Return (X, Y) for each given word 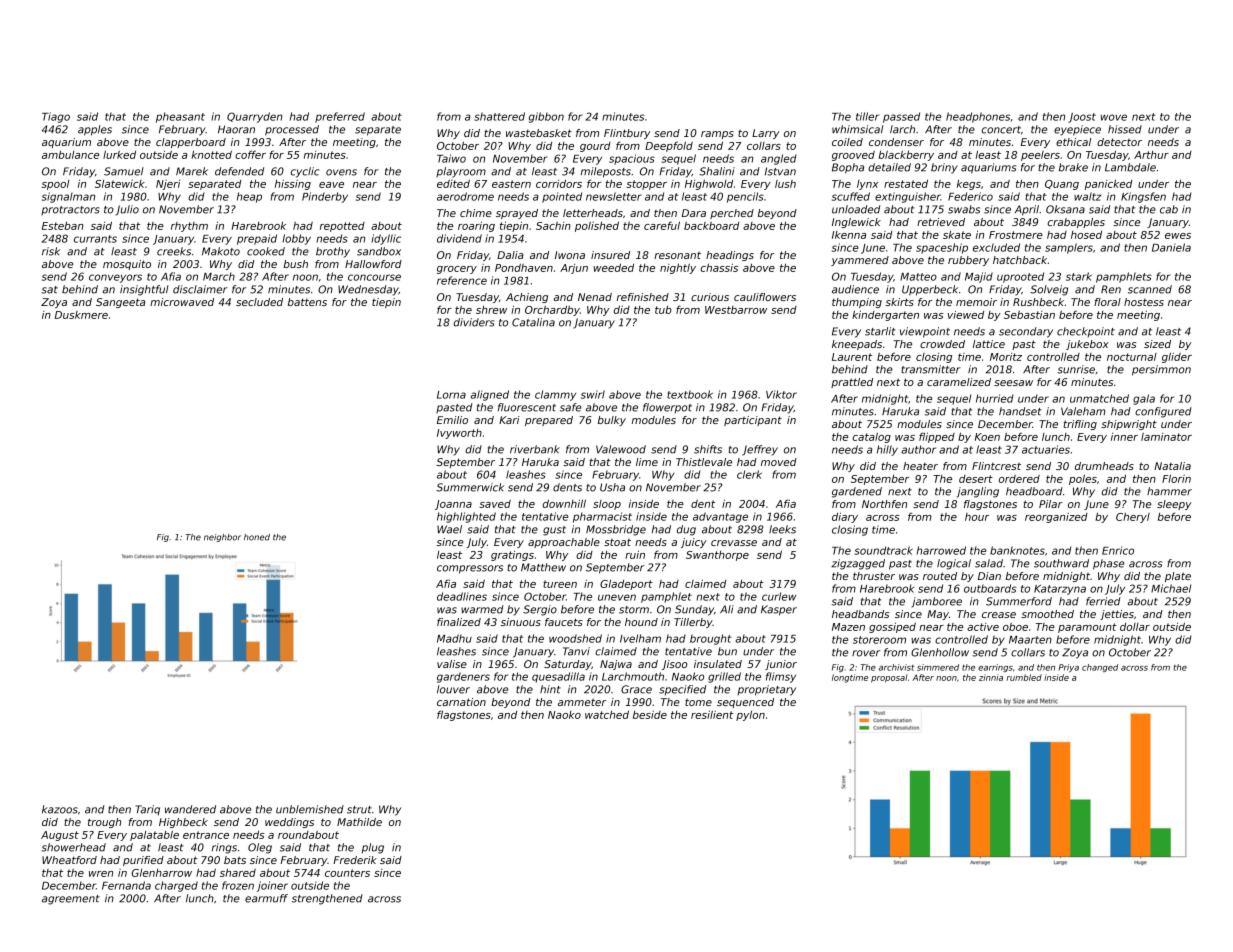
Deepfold (669, 146)
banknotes (1017, 550)
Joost (1082, 118)
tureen (560, 584)
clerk (749, 474)
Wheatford (69, 860)
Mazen (848, 627)
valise (452, 664)
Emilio (452, 420)
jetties (1117, 615)
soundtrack (883, 550)
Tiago (56, 117)
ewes (1178, 236)
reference (462, 280)
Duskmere (81, 315)
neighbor (222, 538)
